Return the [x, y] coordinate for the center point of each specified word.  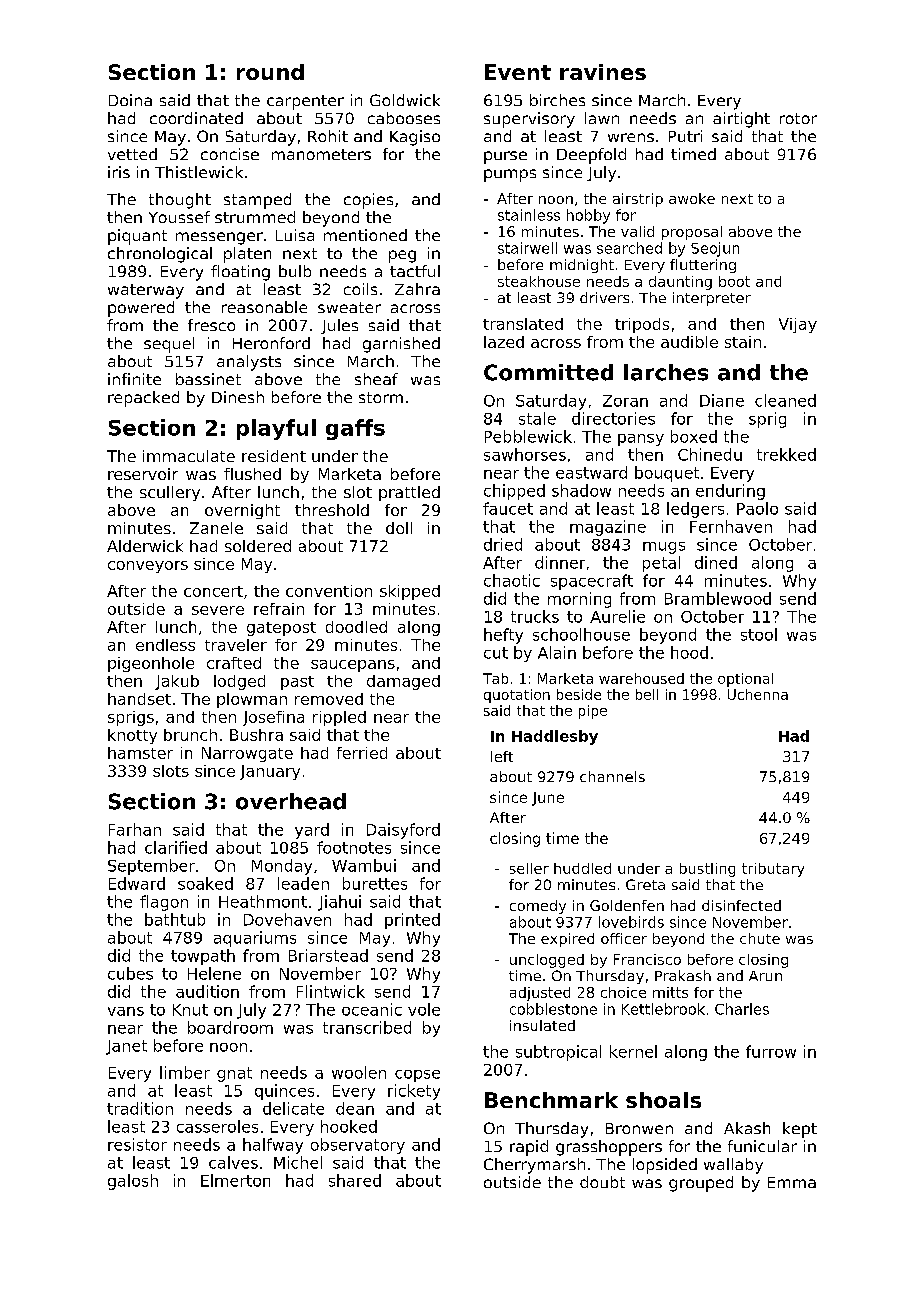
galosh [133, 1182]
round [270, 72]
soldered [258, 546]
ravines [603, 72]
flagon [164, 903]
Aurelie [617, 616]
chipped [514, 492]
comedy [538, 907]
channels [612, 776]
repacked [143, 399]
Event [518, 72]
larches [666, 372]
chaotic [512, 580]
